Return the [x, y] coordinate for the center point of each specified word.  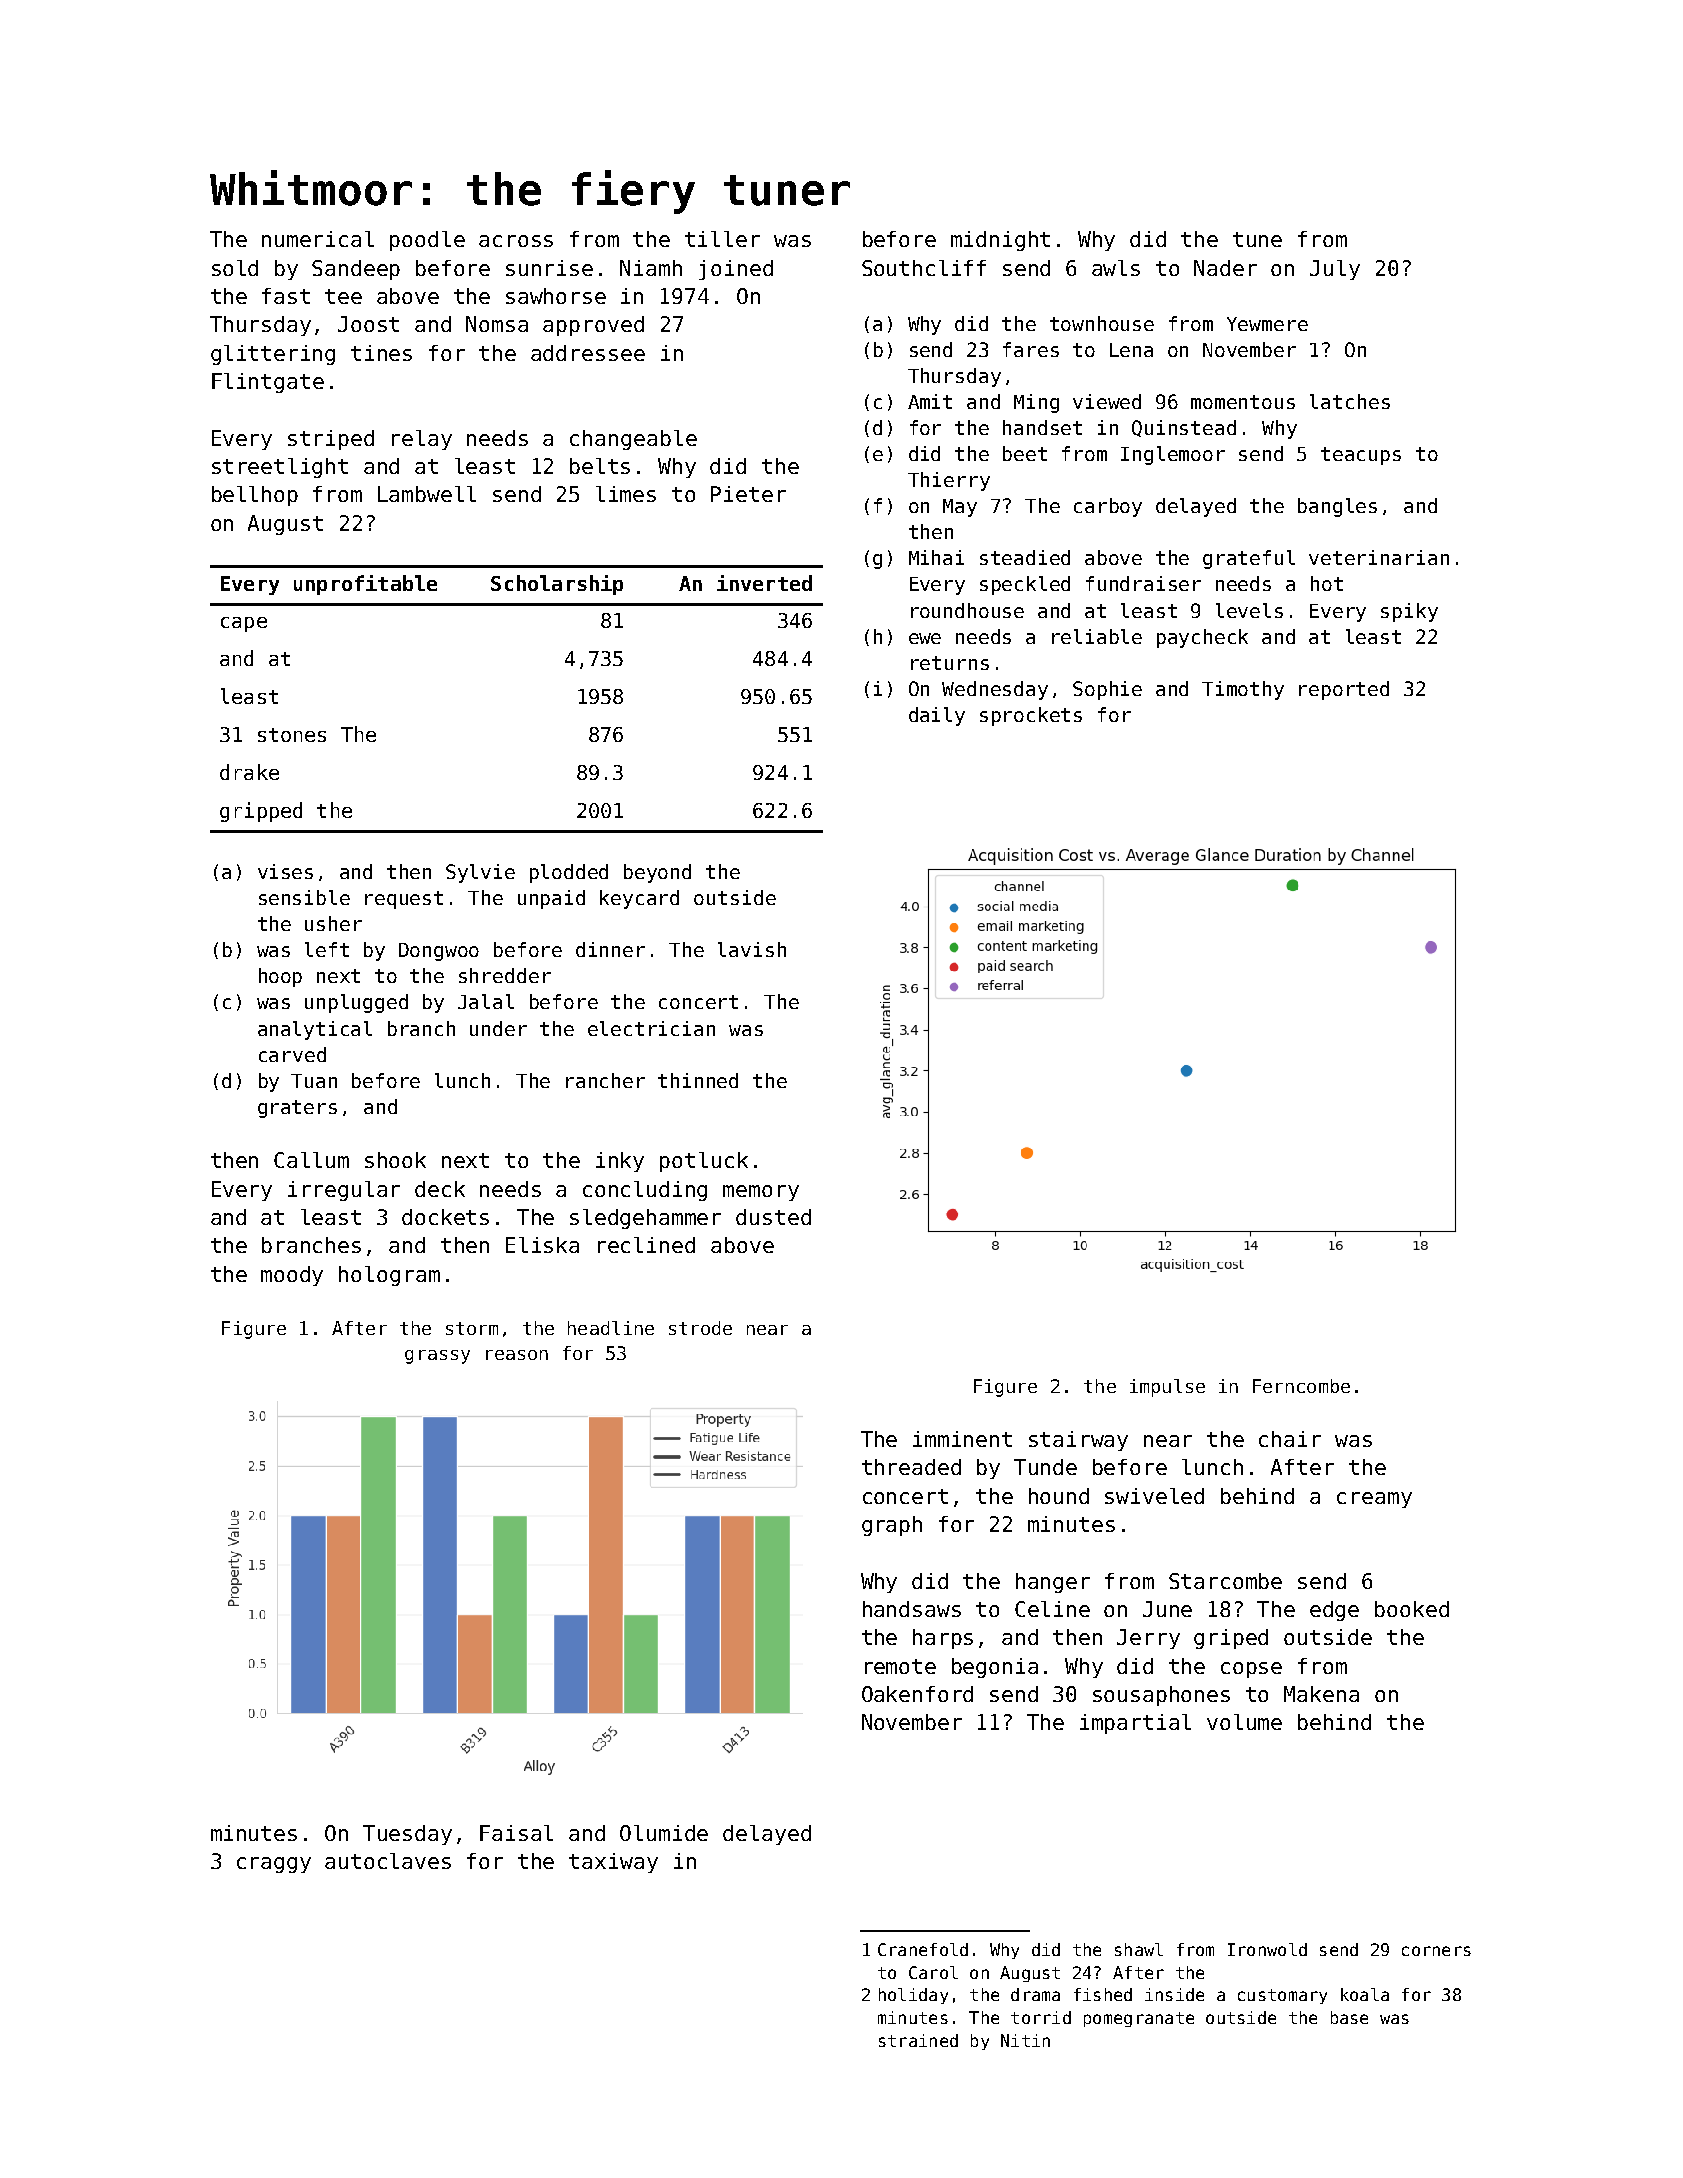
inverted [764, 583]
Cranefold [923, 1949]
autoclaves [388, 1861]
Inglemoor [1173, 455]
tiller [722, 239]
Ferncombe [1301, 1386]
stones [292, 735]
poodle [427, 241]
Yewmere [1267, 324]
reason [517, 1355]
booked [1412, 1609]
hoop [280, 977]
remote [900, 1666]
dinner [610, 949]
